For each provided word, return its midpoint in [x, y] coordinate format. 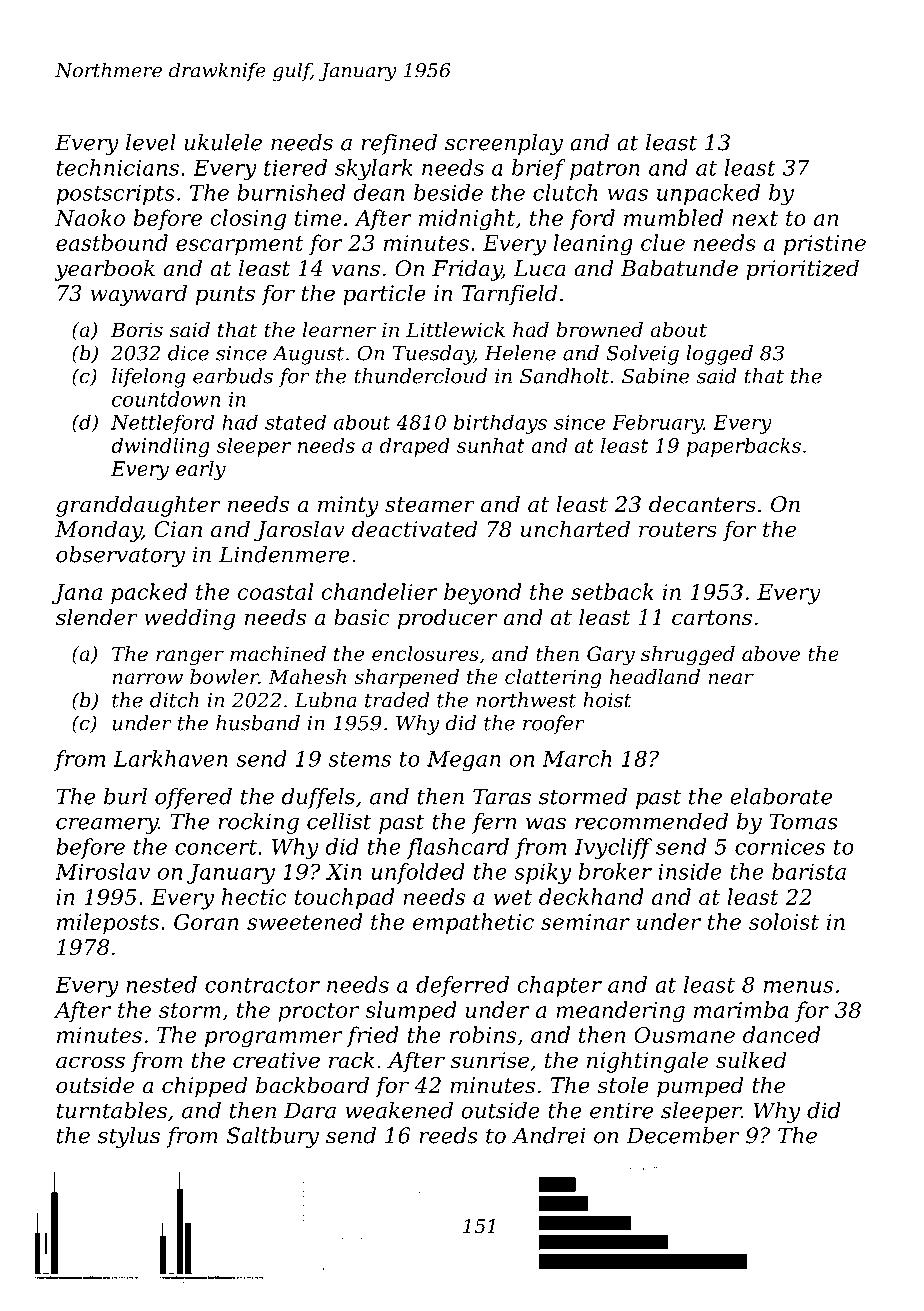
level [151, 142]
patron [605, 170]
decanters [702, 504]
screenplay [504, 144]
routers [678, 530]
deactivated [414, 529]
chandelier [379, 591]
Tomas [803, 821]
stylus [129, 1137]
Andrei [548, 1135]
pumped [700, 1087]
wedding [189, 619]
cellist [339, 821]
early [201, 470]
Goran [206, 922]
